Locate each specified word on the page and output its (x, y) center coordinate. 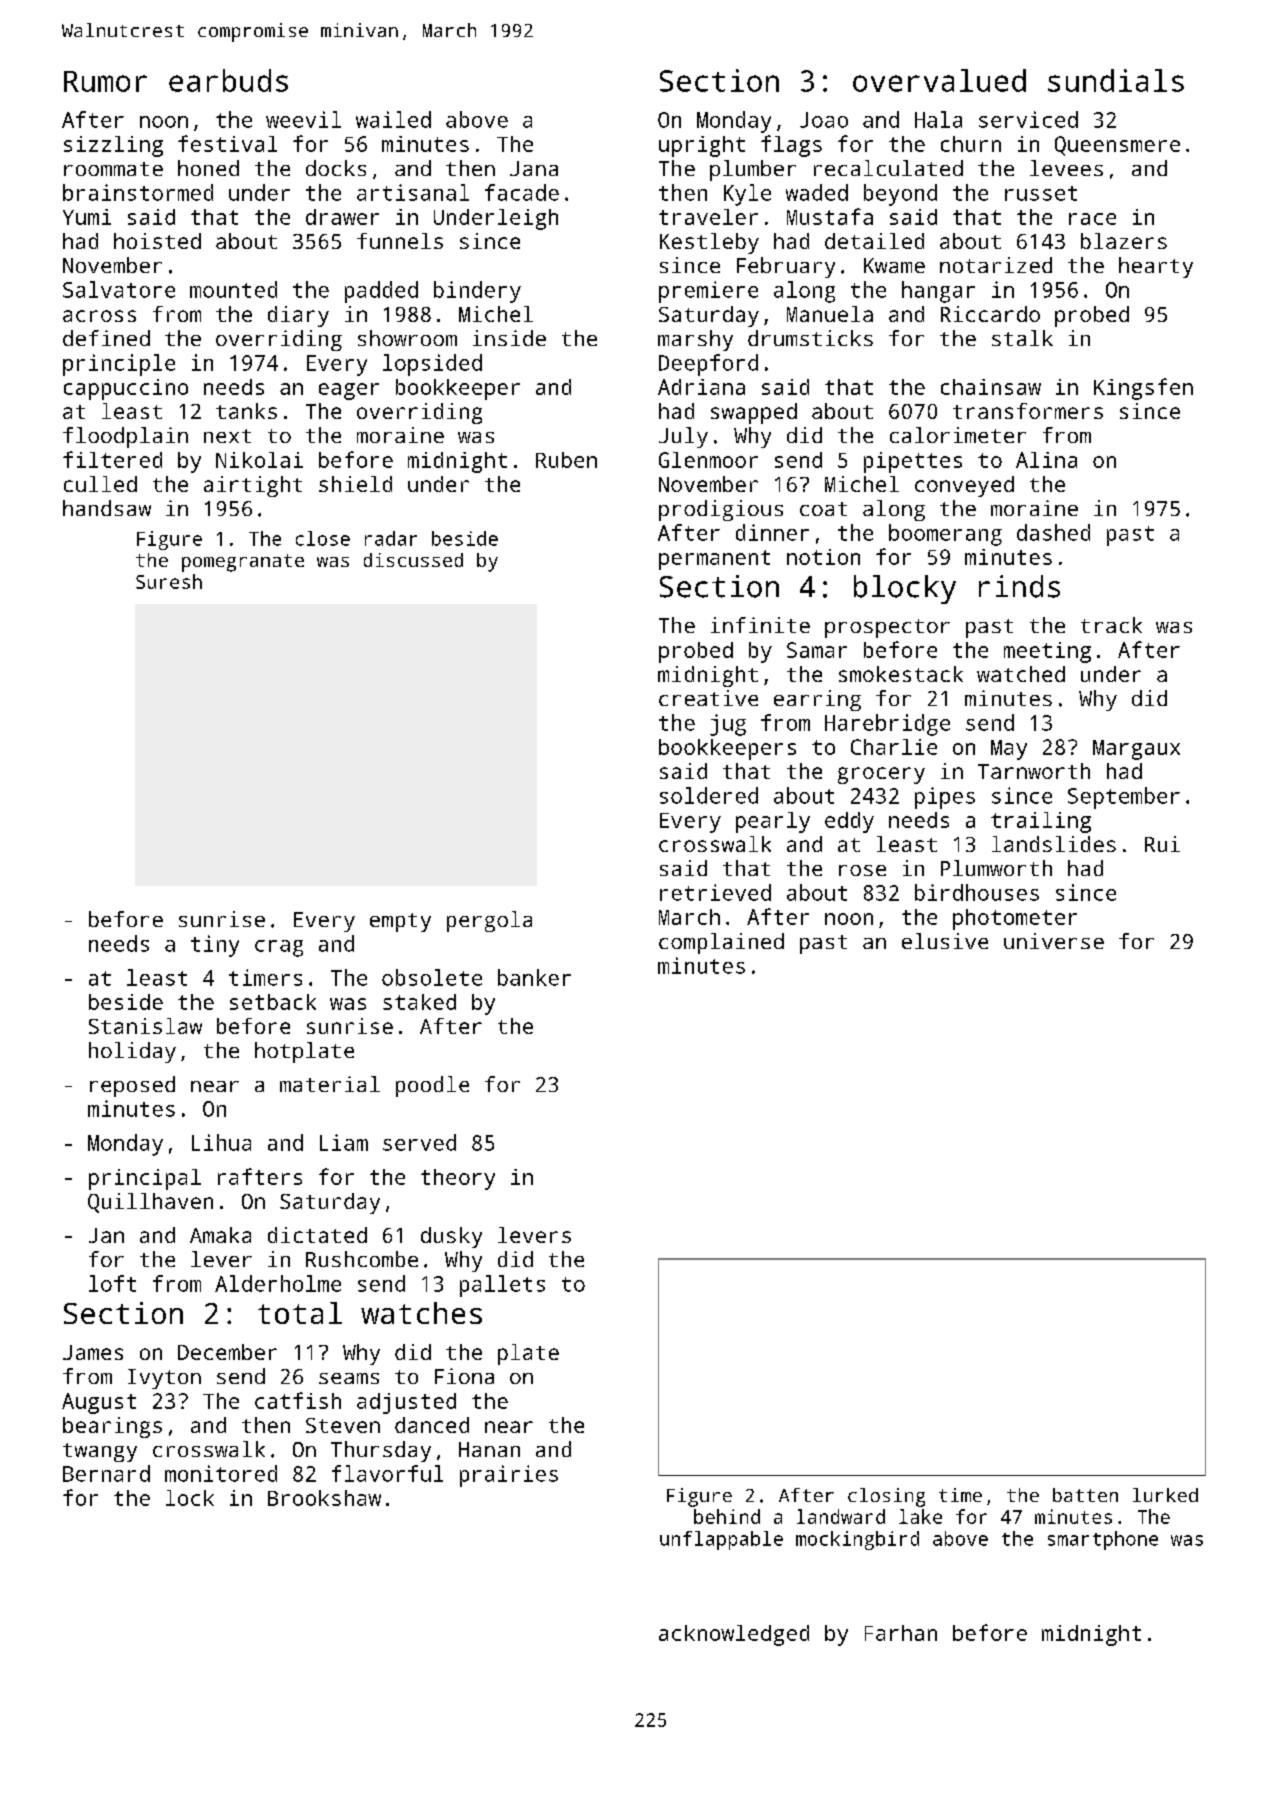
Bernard (106, 1473)
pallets (502, 1286)
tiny (215, 946)
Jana (534, 168)
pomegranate (243, 563)
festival (227, 143)
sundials (1116, 80)
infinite (760, 625)
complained (721, 943)
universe (1054, 941)
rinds (1019, 586)
